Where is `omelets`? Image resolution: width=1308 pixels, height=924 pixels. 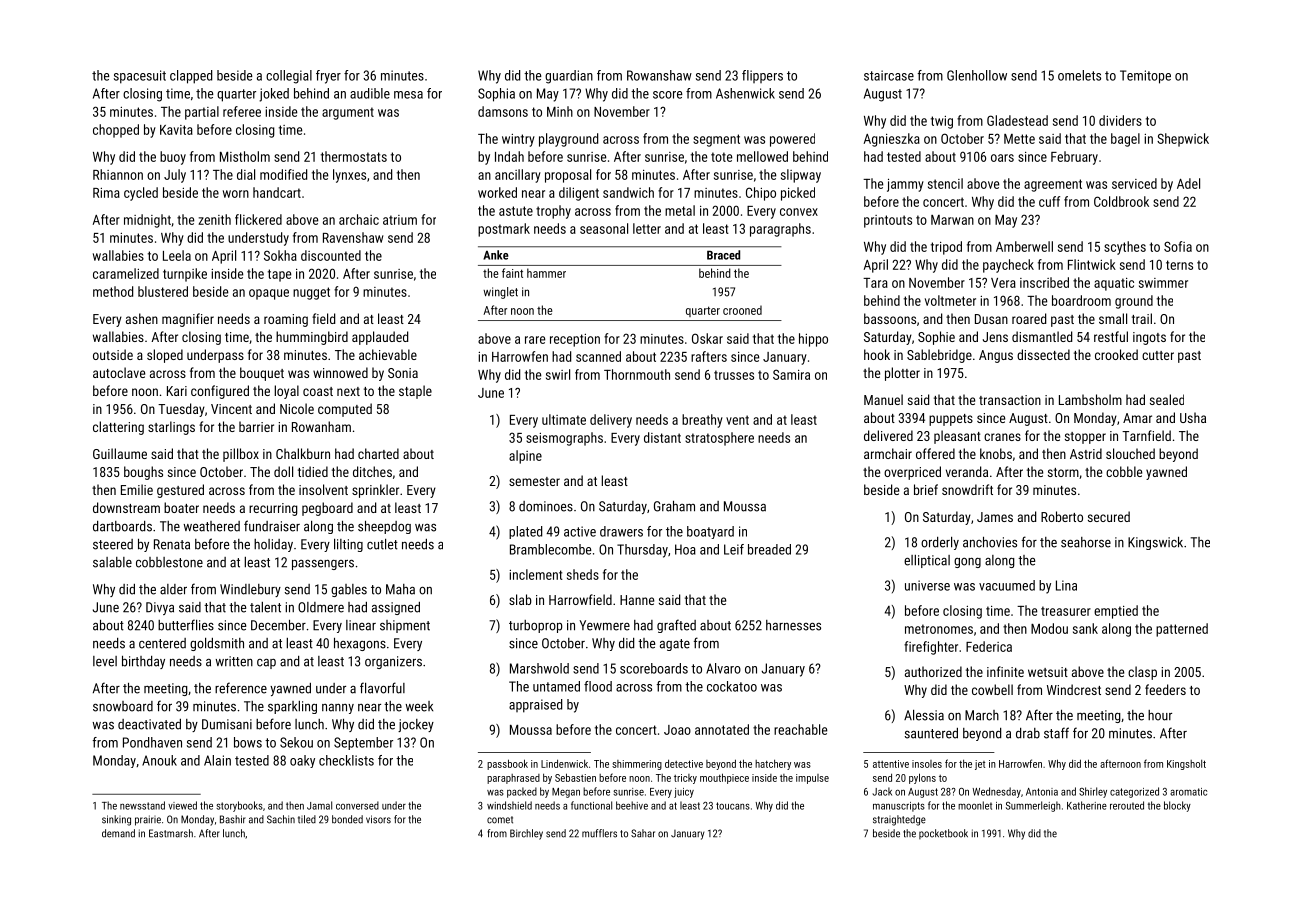
omelets is located at coordinates (1079, 75).
